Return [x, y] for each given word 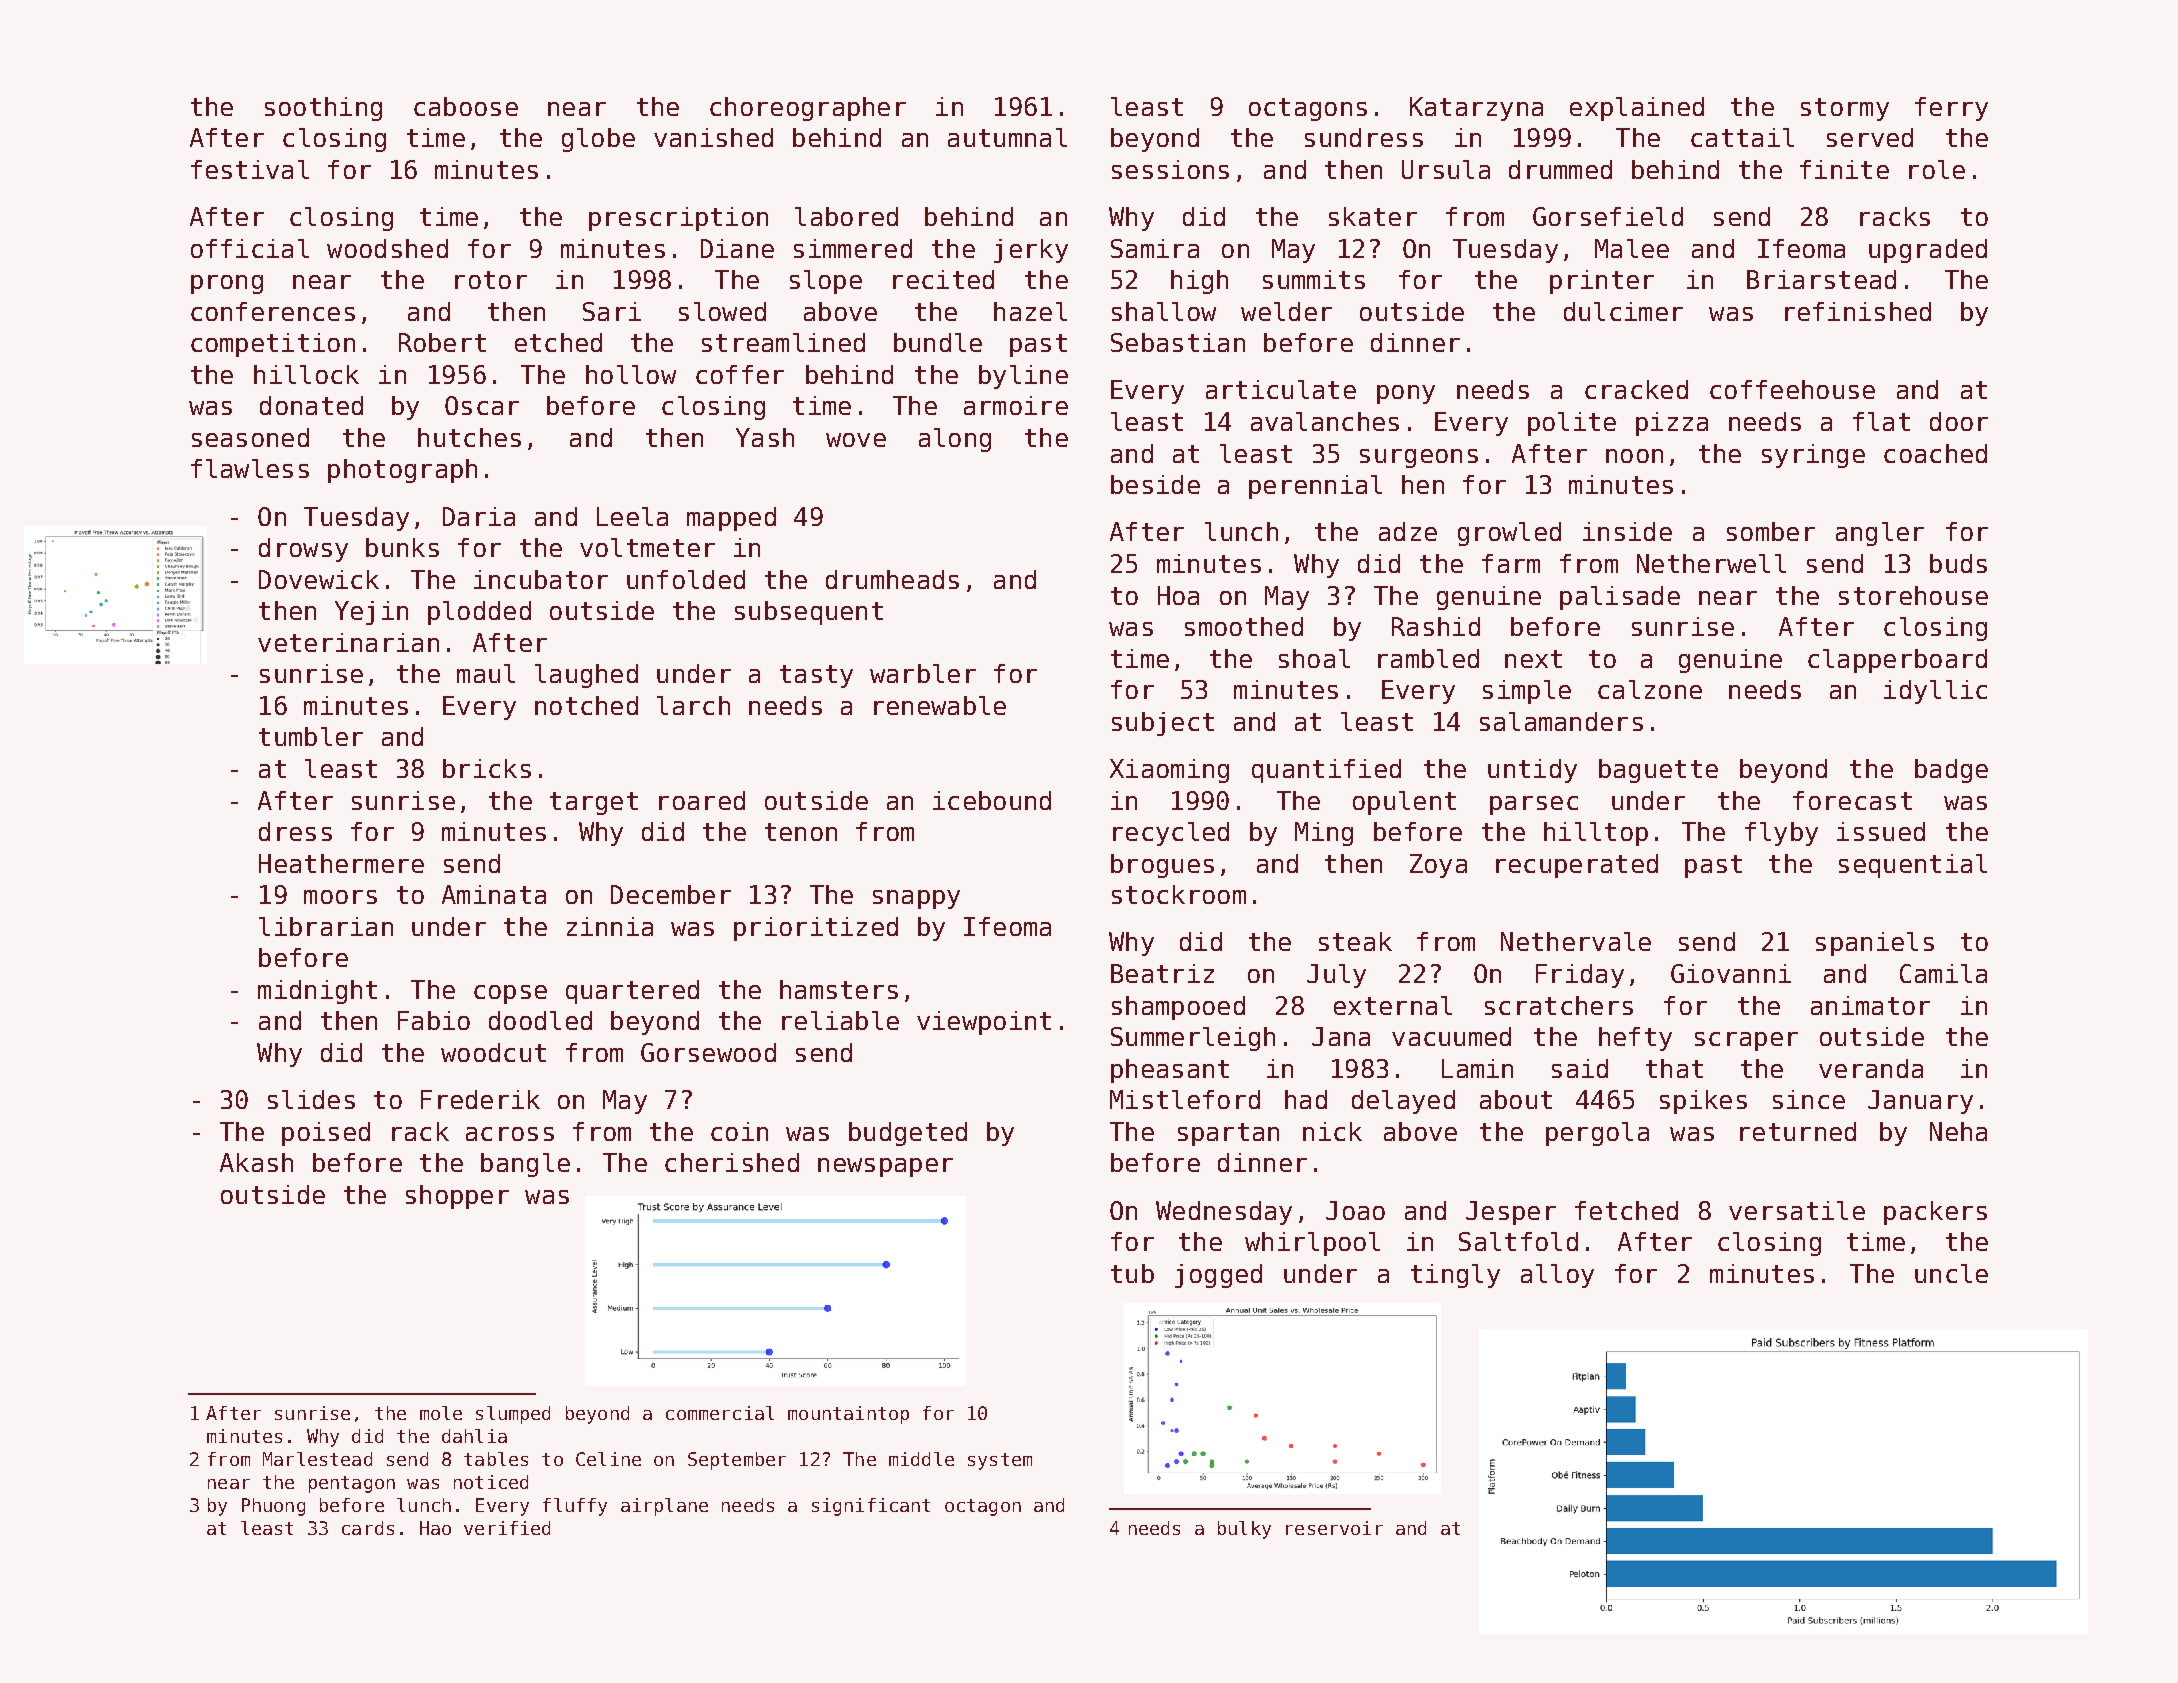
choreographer [808, 109]
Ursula [1446, 169]
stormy [1845, 109]
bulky [1244, 1530]
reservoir [1334, 1528]
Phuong [273, 1507]
